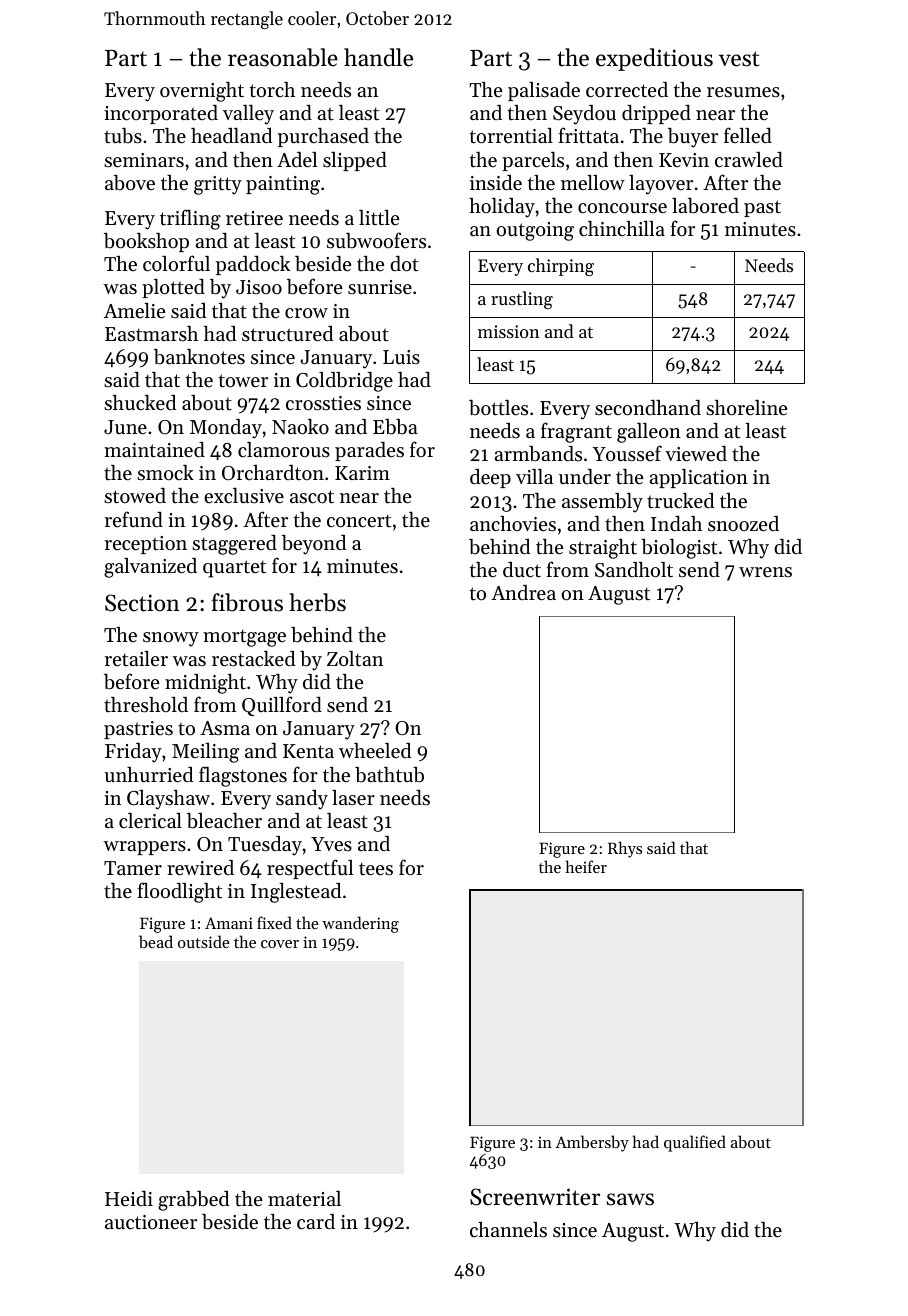 The height and width of the document is (1316, 908). I want to click on mission, so click(509, 331).
